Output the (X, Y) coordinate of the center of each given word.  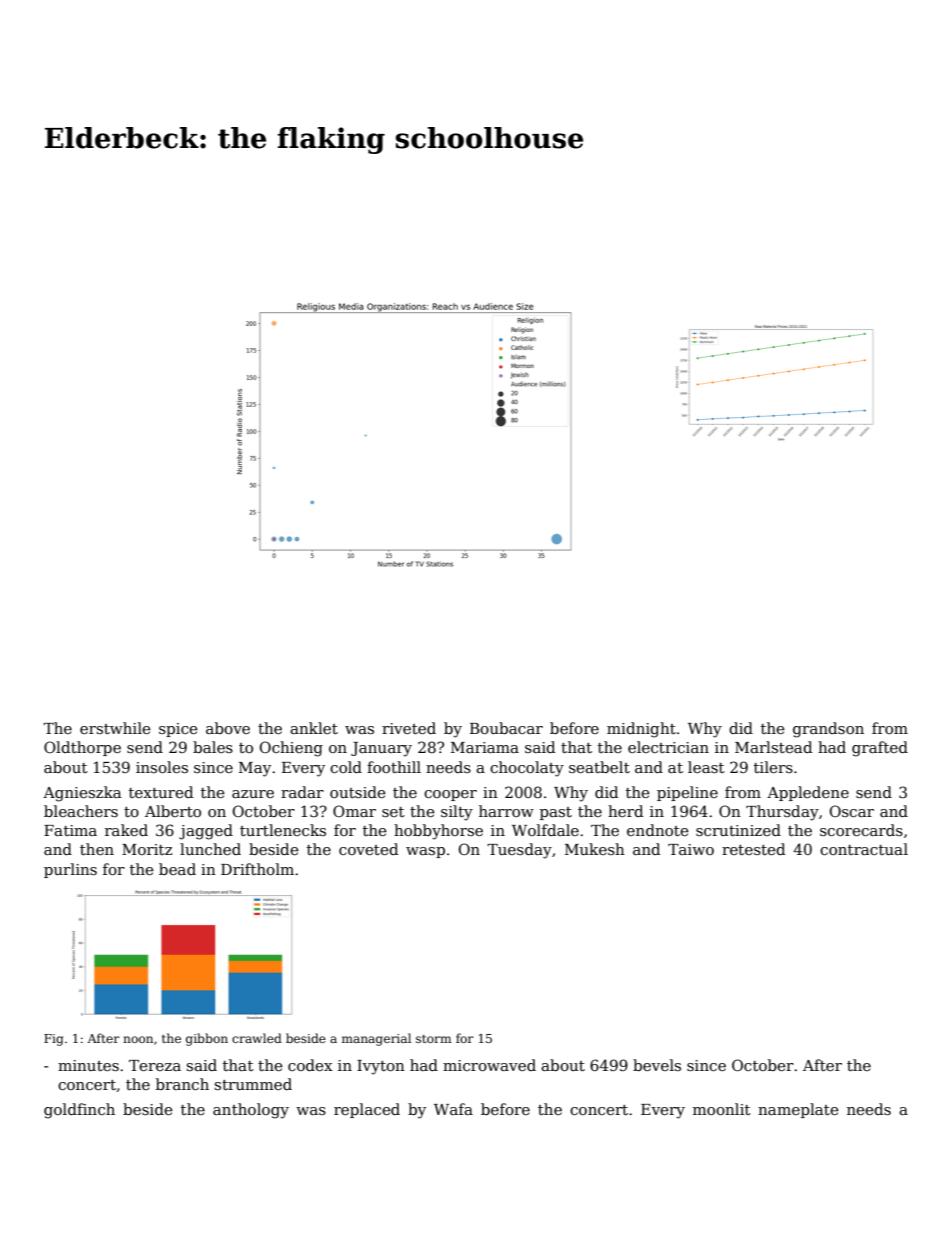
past (556, 813)
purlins (70, 870)
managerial (376, 1039)
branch (182, 1084)
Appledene (808, 793)
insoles (162, 767)
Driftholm (257, 869)
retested (753, 849)
